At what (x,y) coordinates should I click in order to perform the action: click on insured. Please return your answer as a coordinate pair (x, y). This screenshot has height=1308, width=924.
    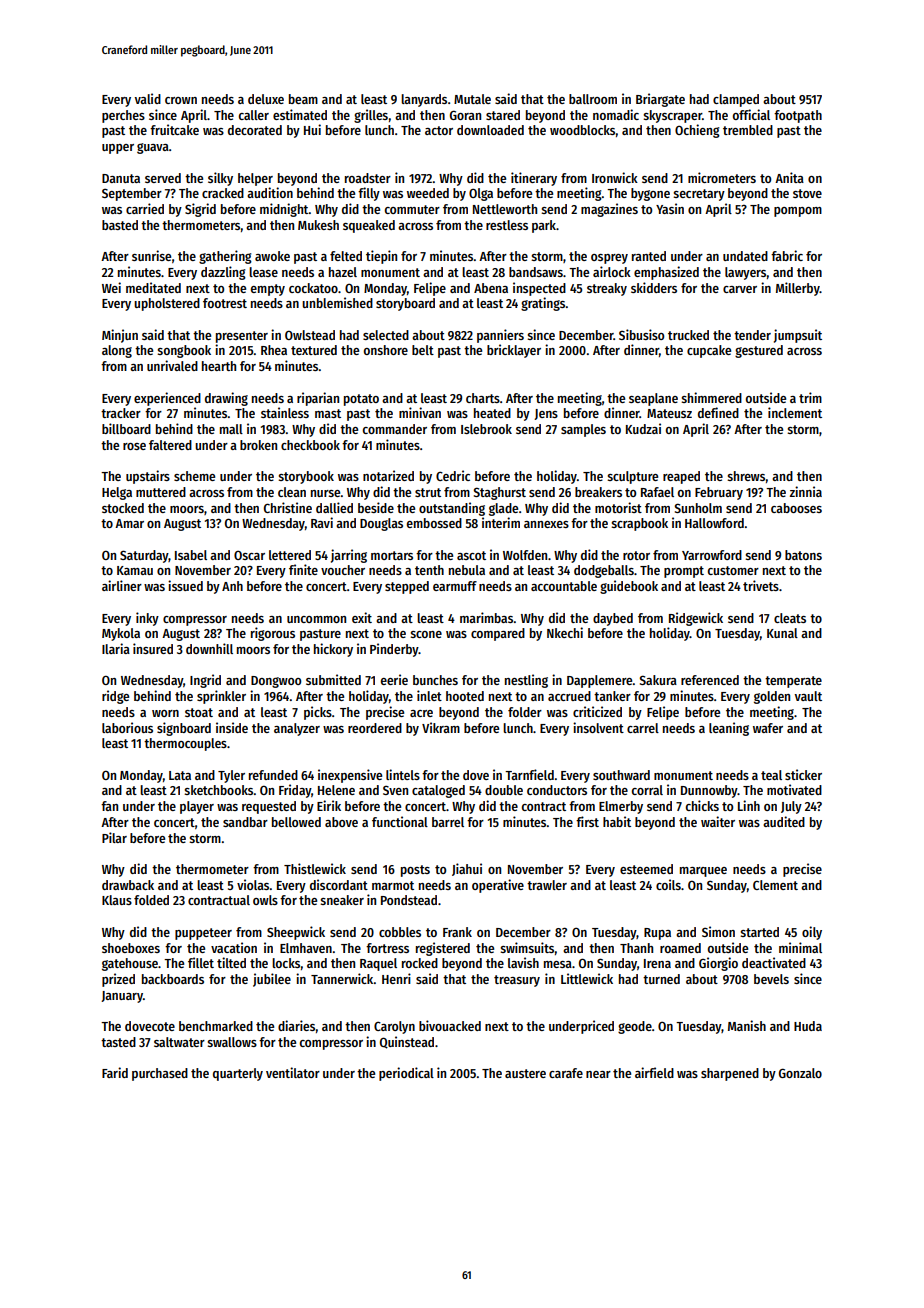
    Looking at the image, I should click on (153, 648).
